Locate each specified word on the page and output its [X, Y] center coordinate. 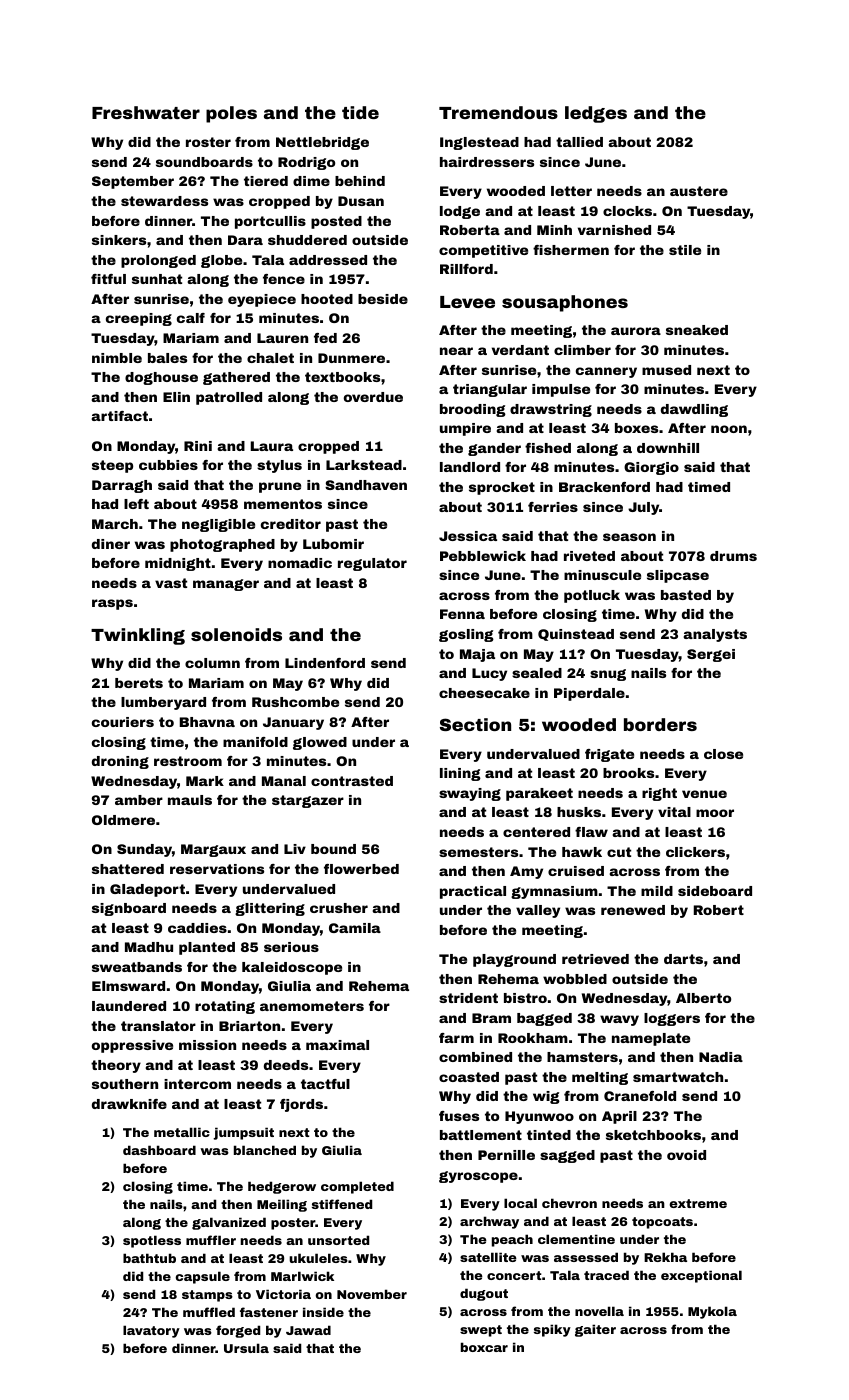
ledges [596, 114]
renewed [633, 910]
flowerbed [361, 869]
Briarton [249, 1026]
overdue [373, 397]
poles [231, 114]
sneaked [697, 330]
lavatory [151, 1331]
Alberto [703, 998]
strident [468, 998]
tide [360, 112]
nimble [117, 358]
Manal [284, 781]
